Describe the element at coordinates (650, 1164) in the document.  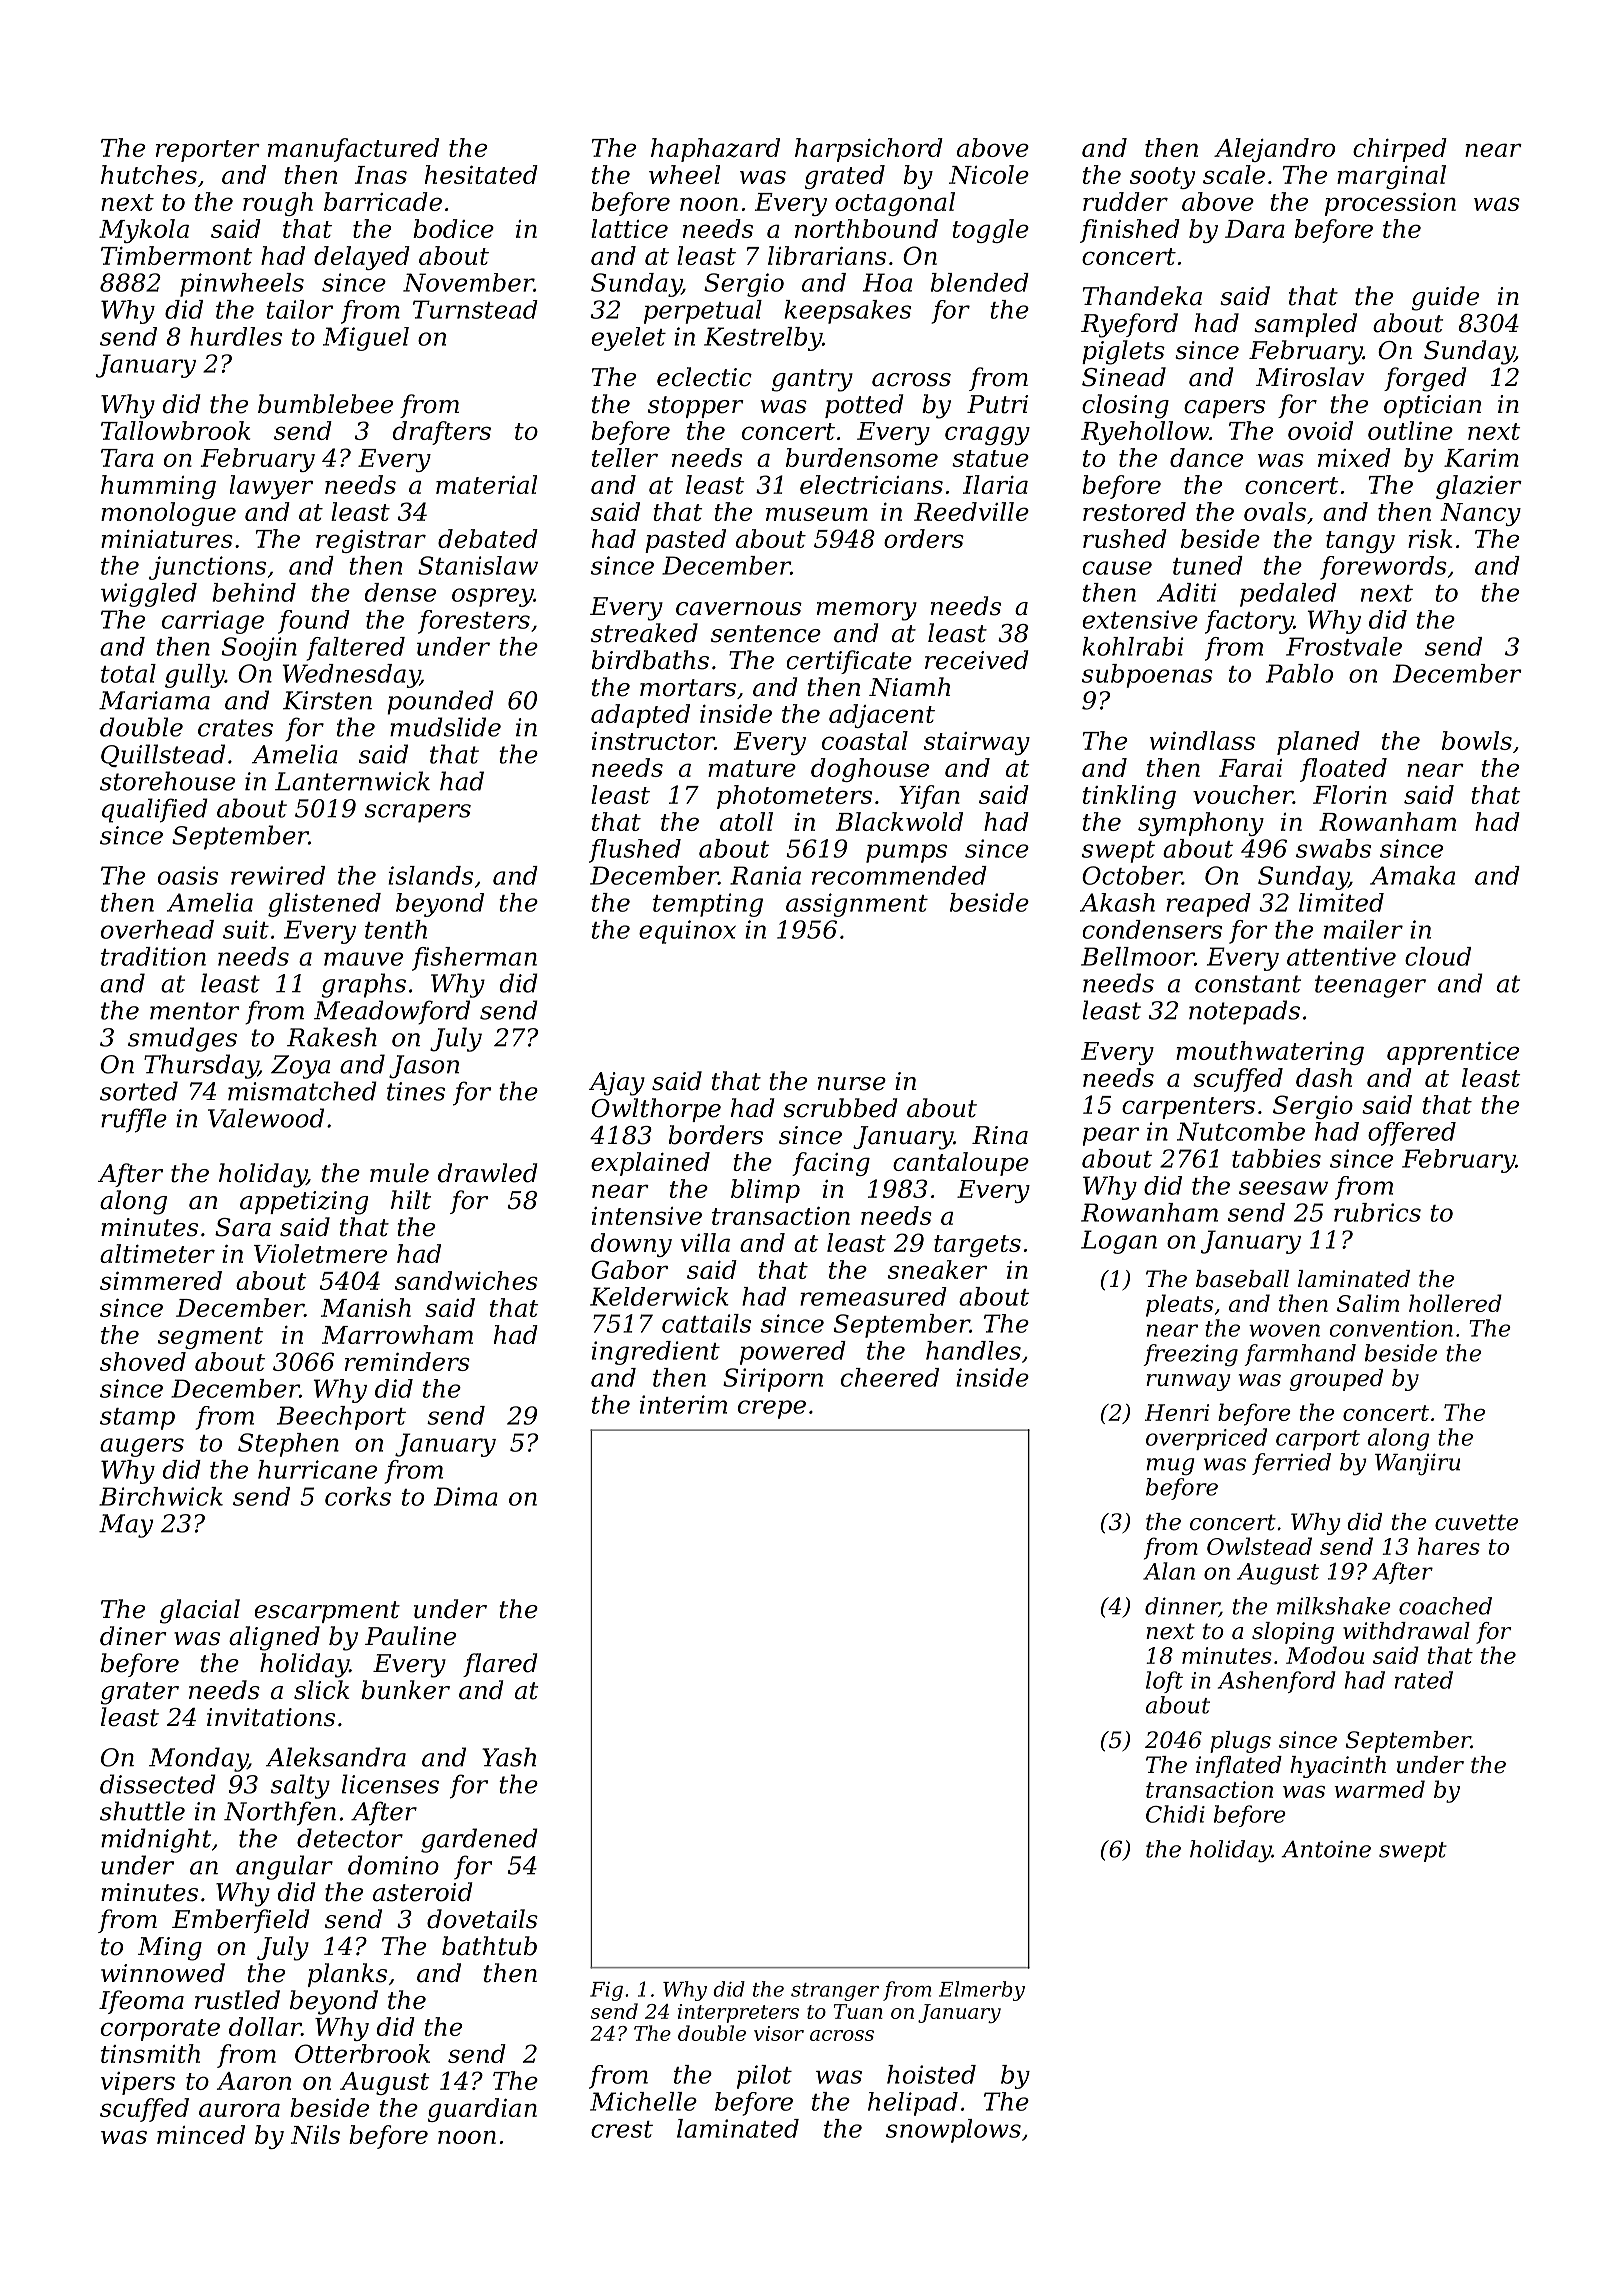
I see `explained` at that location.
